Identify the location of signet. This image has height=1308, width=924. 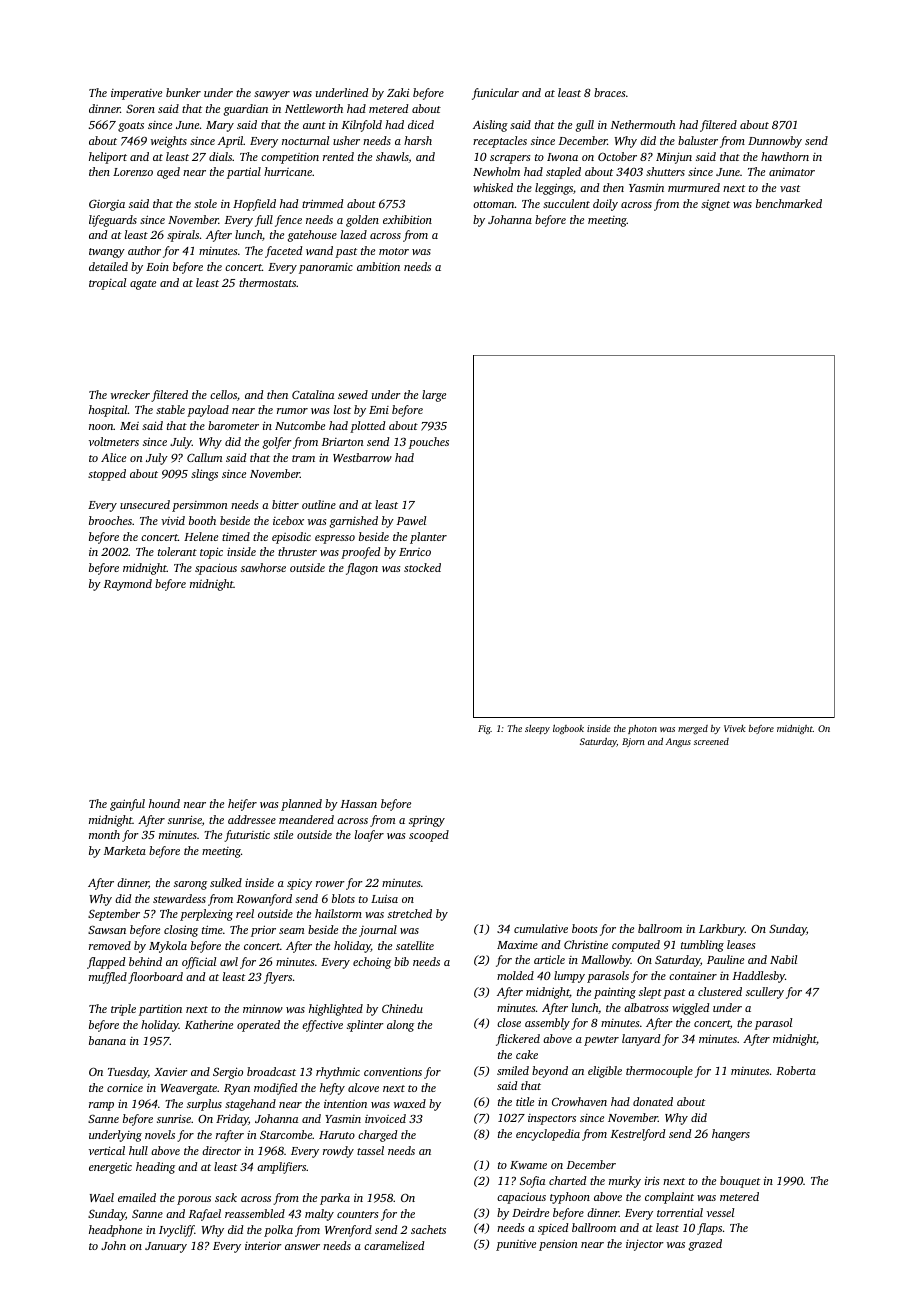
(715, 205).
